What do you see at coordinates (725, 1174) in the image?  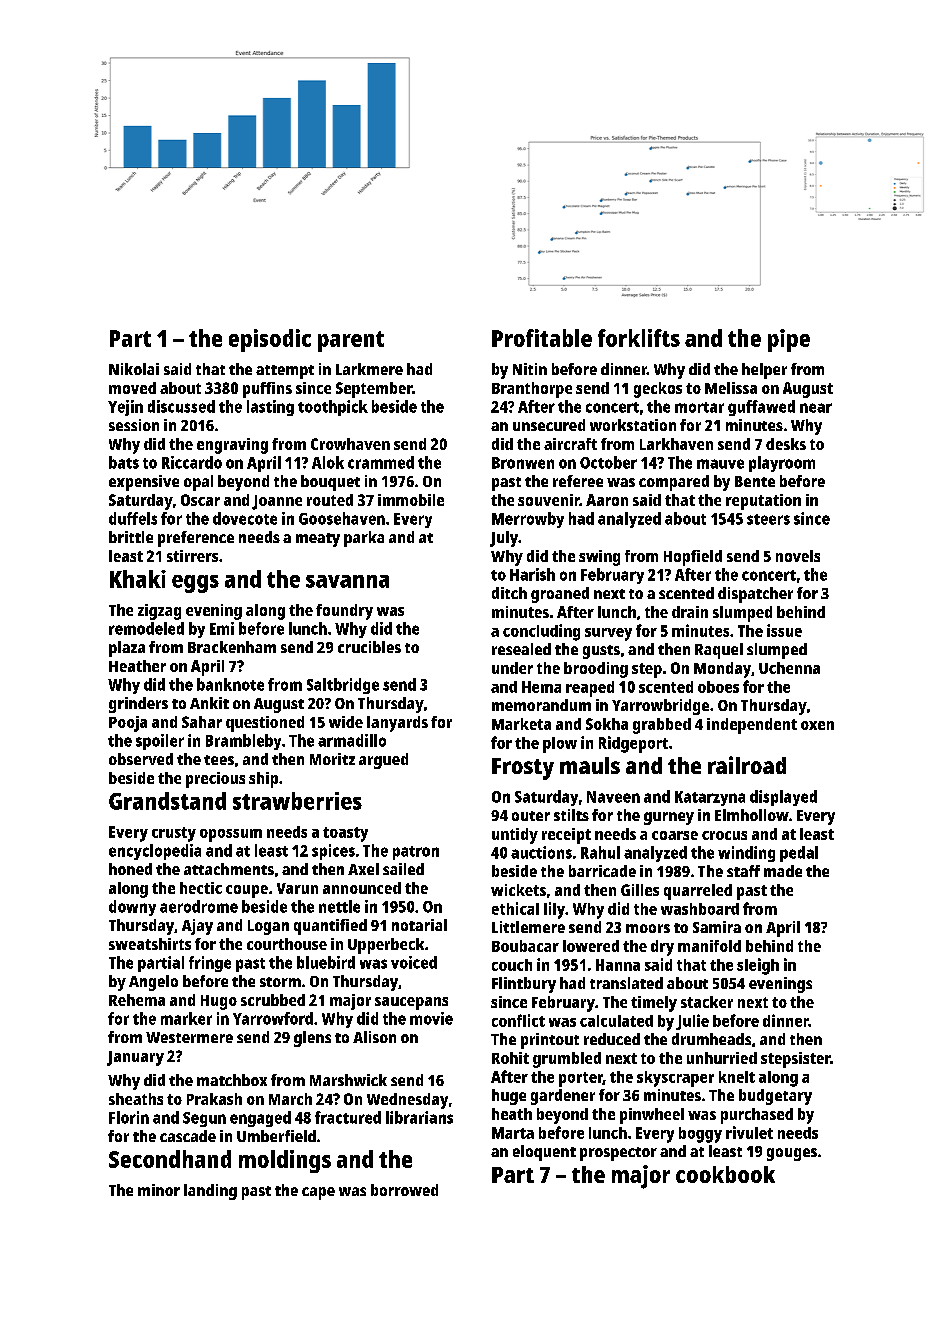 I see `cookbook` at bounding box center [725, 1174].
